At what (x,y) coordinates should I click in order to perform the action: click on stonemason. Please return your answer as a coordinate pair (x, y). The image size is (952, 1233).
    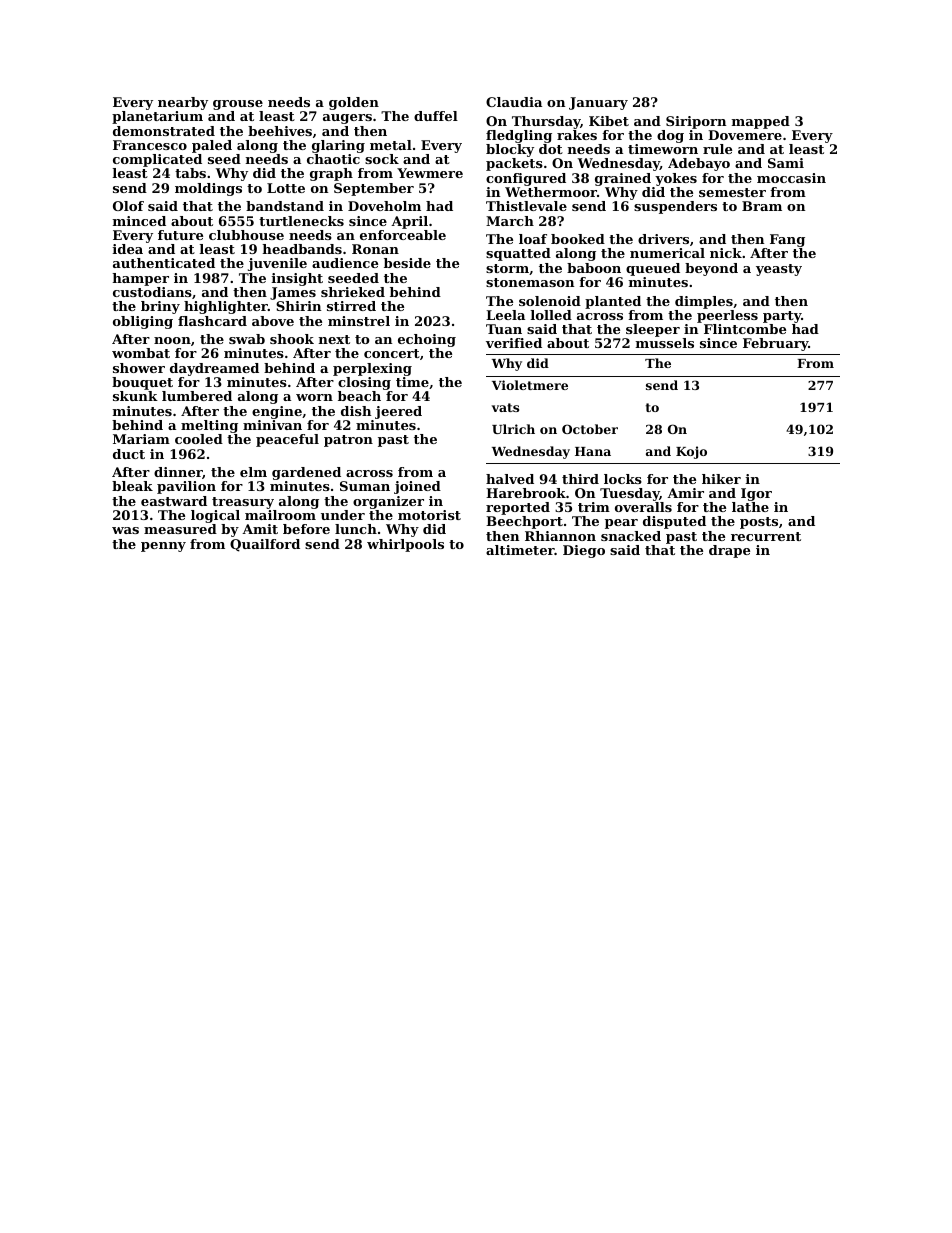
    Looking at the image, I should click on (530, 282).
